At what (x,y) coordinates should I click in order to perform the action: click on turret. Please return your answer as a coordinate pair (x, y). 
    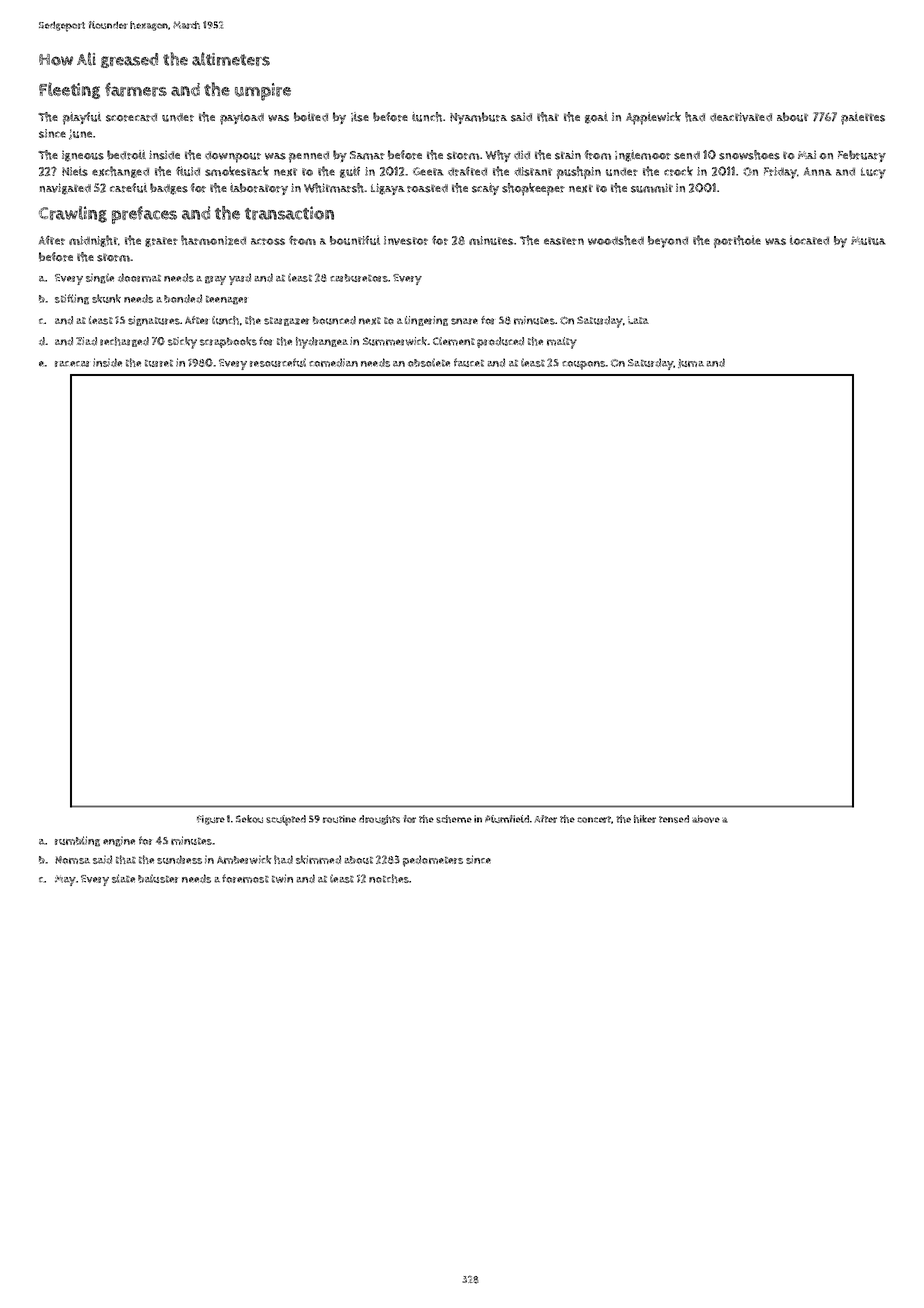
    Looking at the image, I should click on (159, 363).
